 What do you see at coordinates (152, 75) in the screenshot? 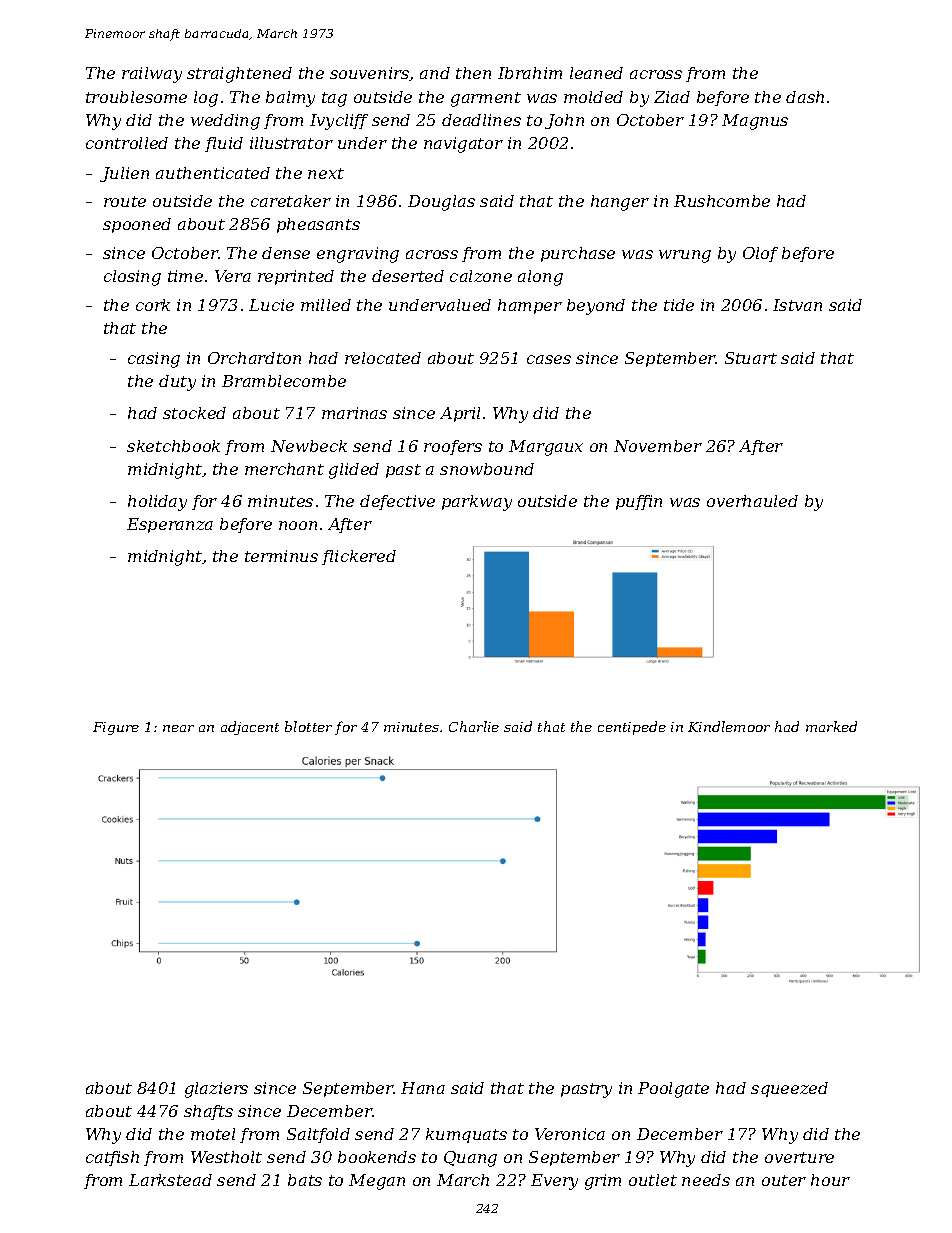
I see `railway` at bounding box center [152, 75].
